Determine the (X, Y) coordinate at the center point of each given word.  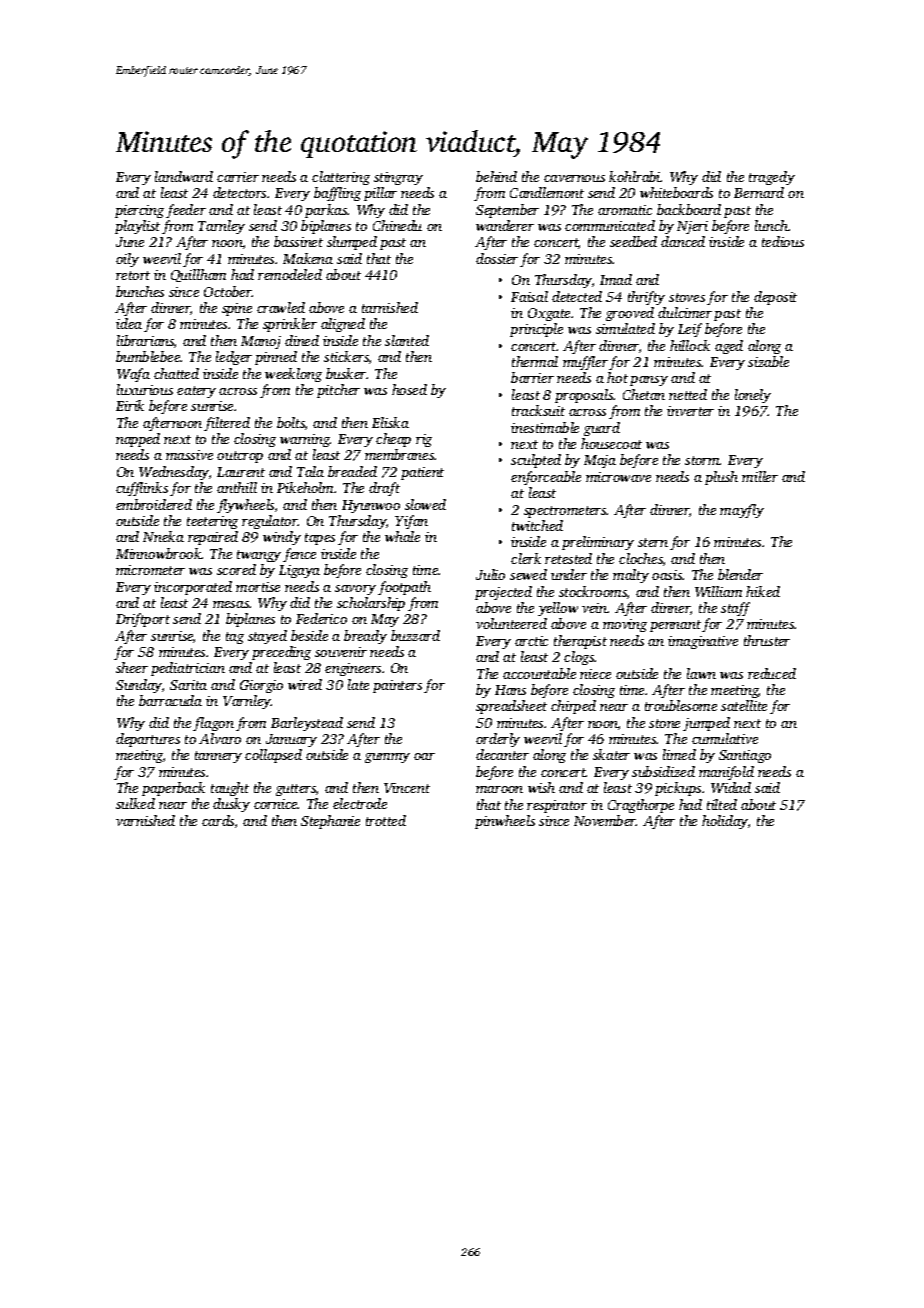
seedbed (633, 241)
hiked (763, 591)
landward (184, 176)
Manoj (261, 342)
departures (148, 740)
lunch (771, 225)
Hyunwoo (371, 506)
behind (496, 176)
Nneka (163, 536)
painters (397, 686)
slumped (352, 243)
